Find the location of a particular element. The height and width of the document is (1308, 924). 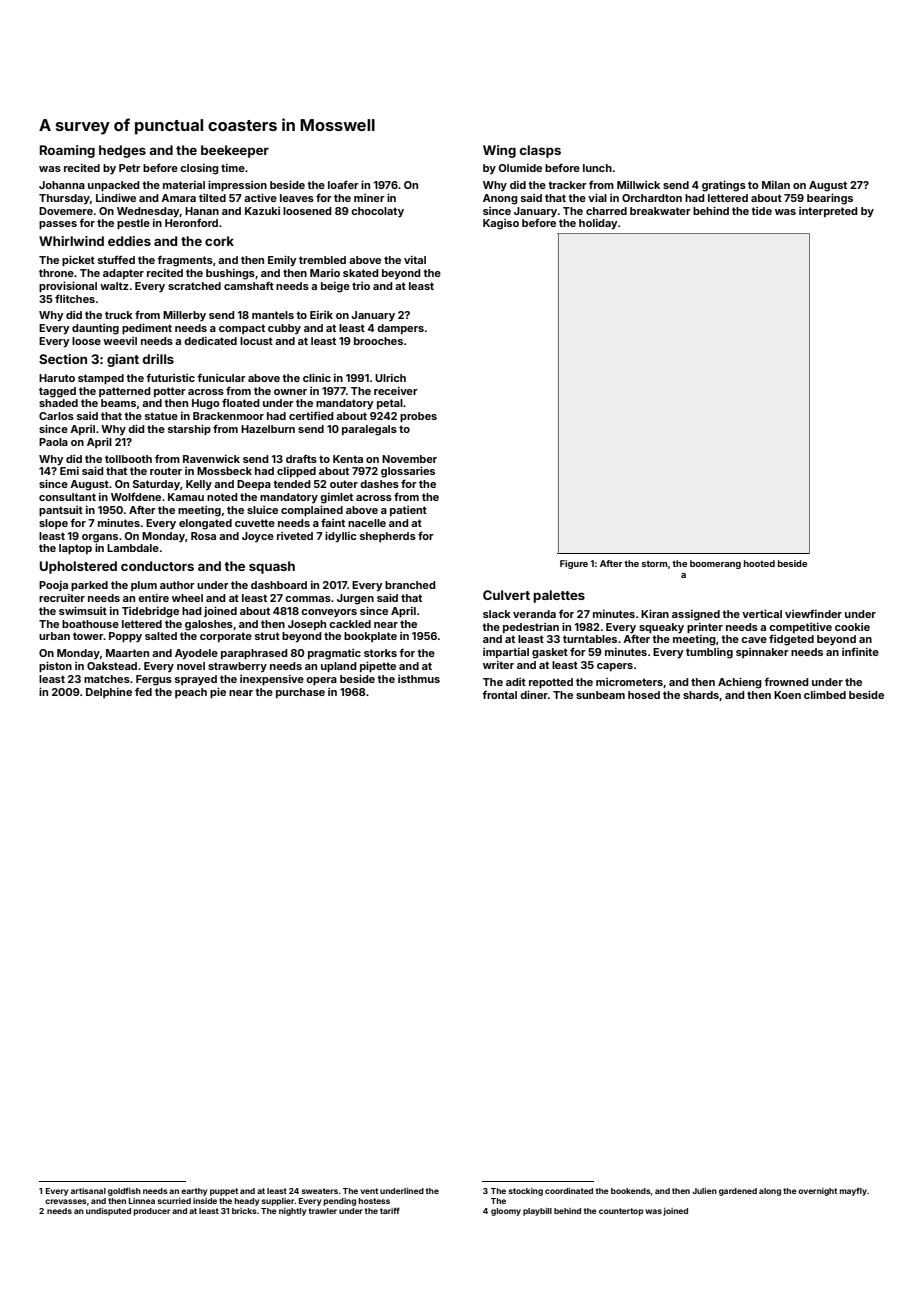

mayfly is located at coordinates (853, 1191).
